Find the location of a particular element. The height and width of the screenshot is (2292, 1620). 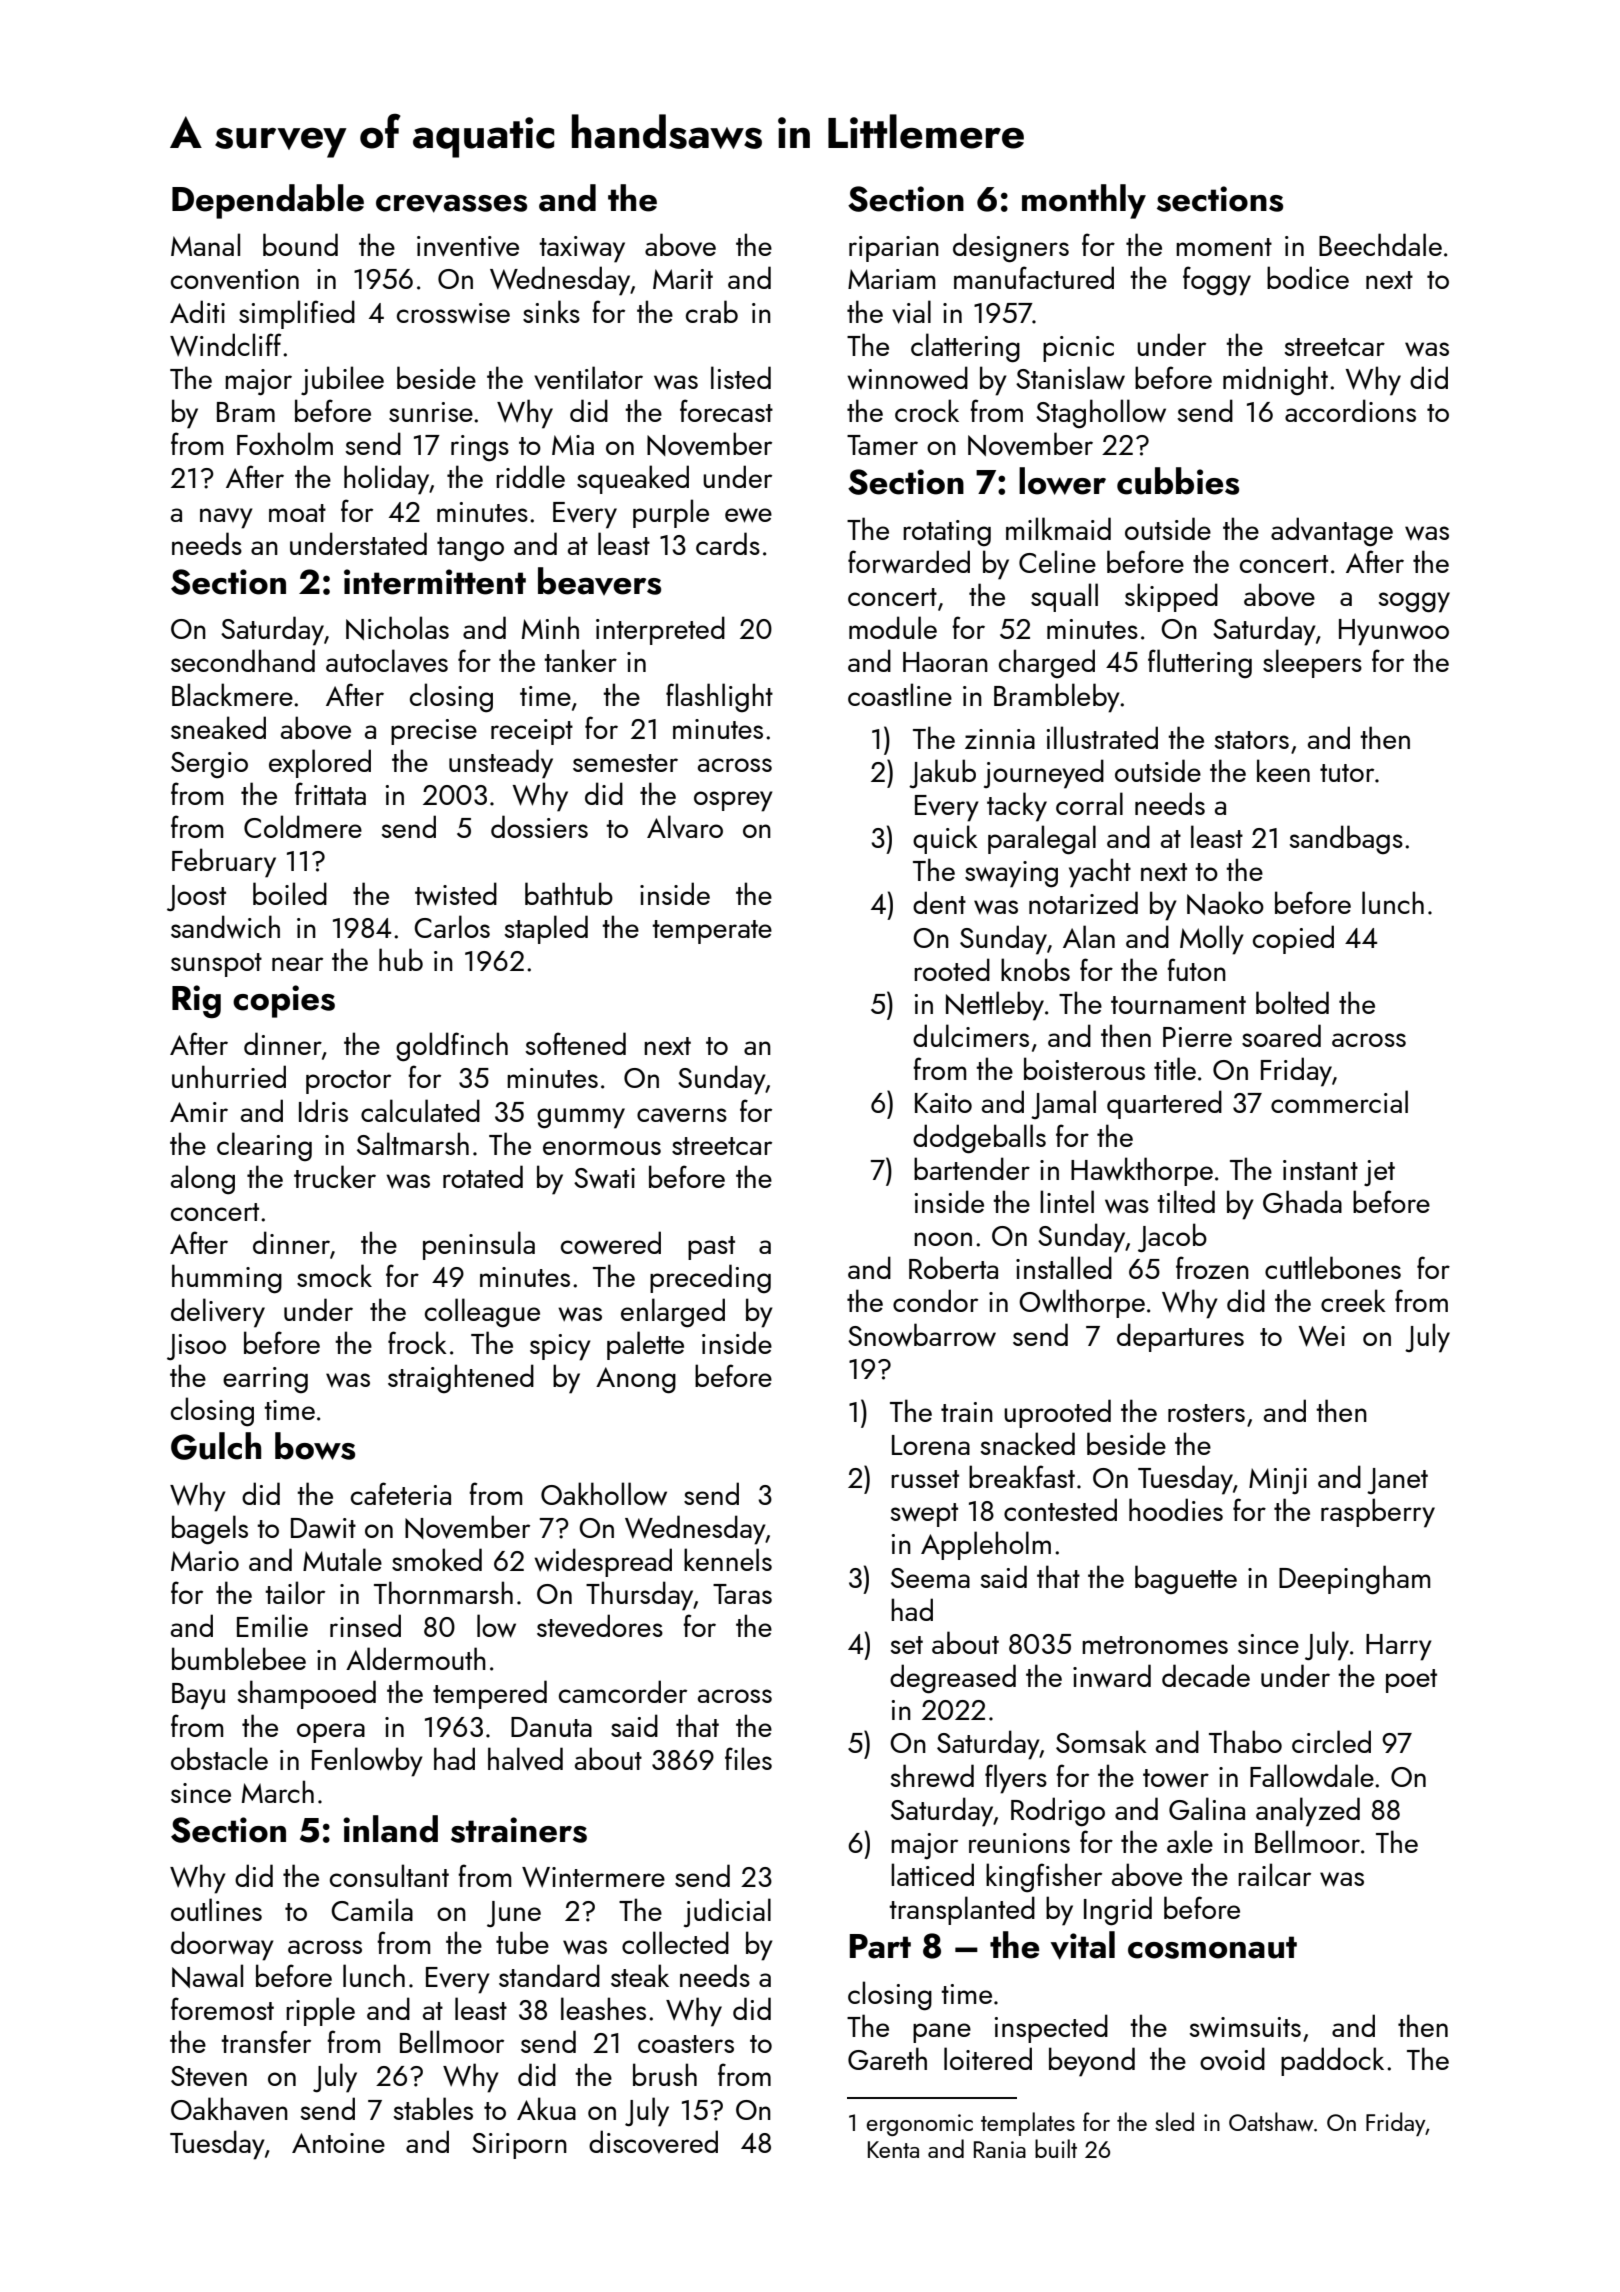

June is located at coordinates (514, 1914).
